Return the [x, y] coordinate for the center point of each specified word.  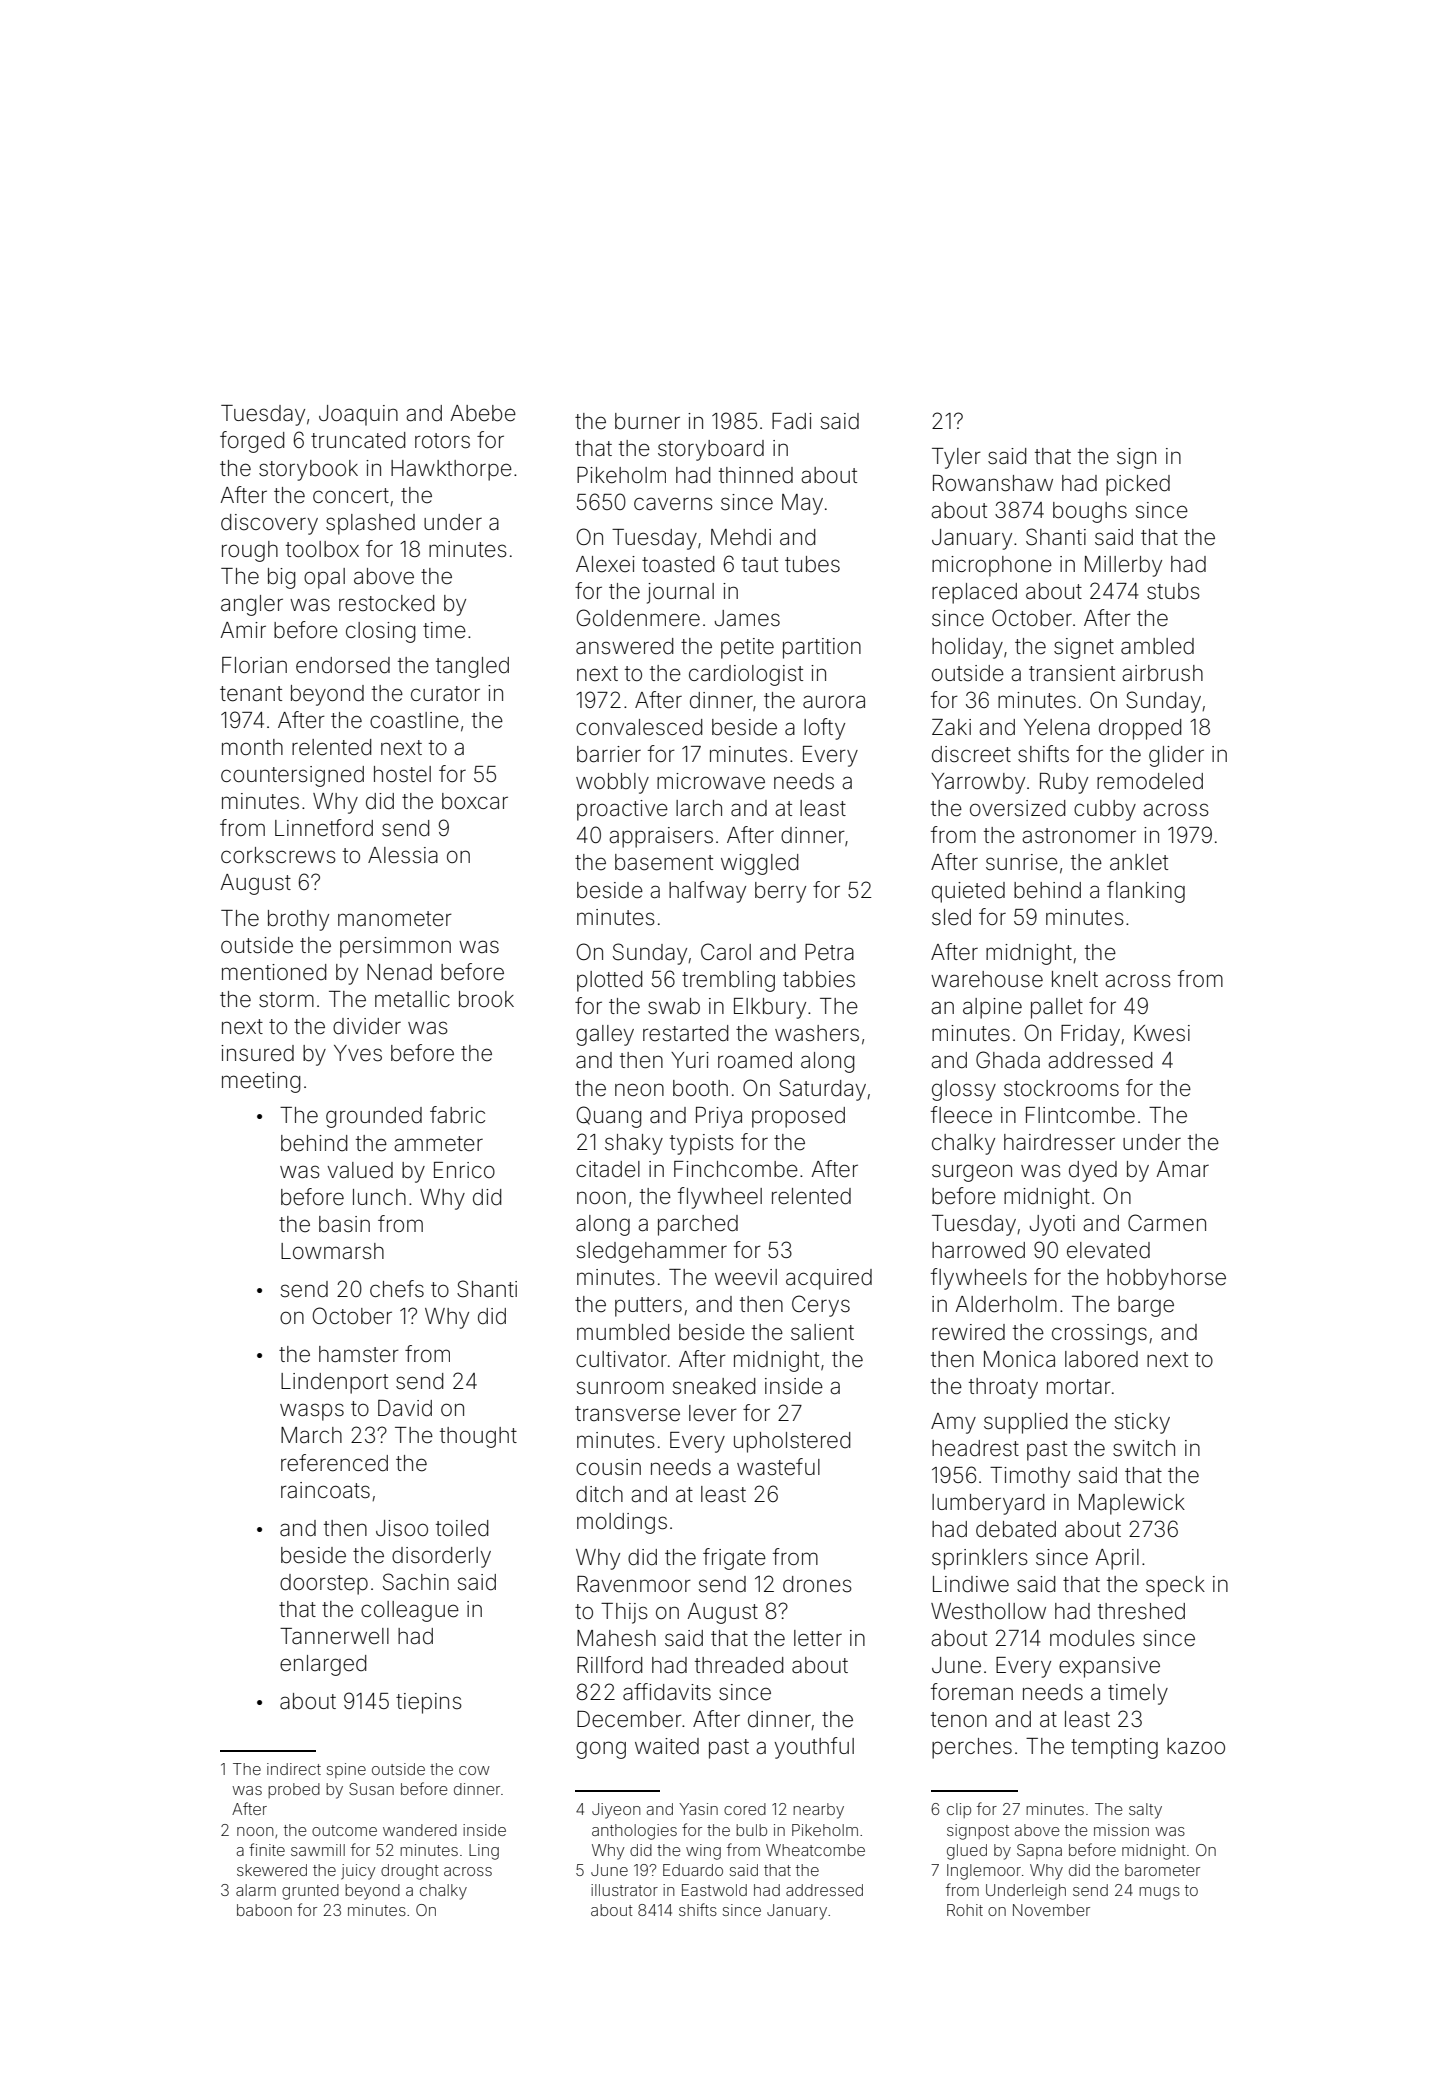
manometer [395, 919]
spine [346, 1770]
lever [713, 1413]
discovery [269, 524]
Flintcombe [1080, 1115]
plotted [609, 981]
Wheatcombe [815, 1850]
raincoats [325, 1490]
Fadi [792, 421]
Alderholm [1006, 1304]
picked [1138, 485]
